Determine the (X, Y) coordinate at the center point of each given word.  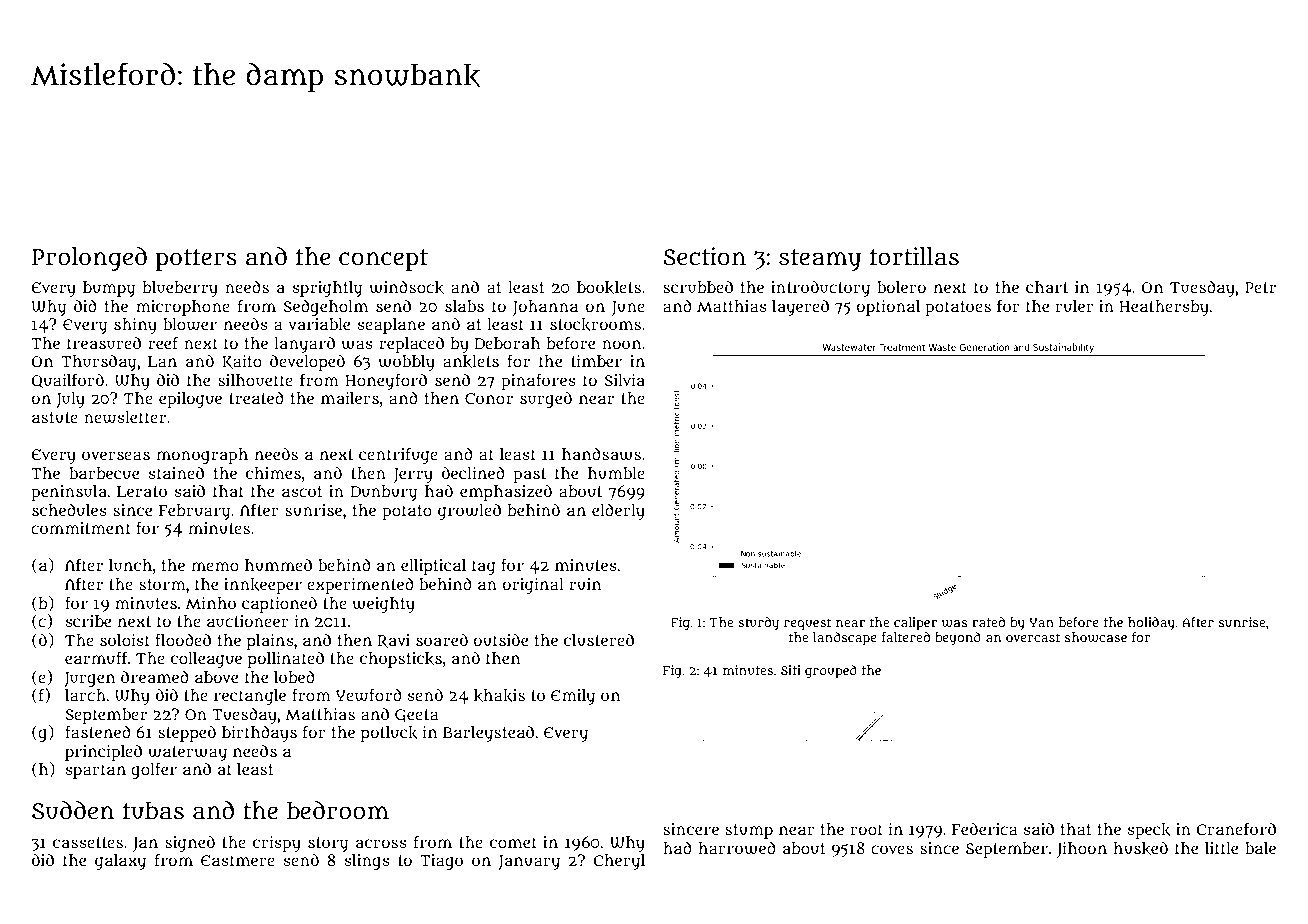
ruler (1074, 306)
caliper (915, 624)
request (807, 624)
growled (469, 511)
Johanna (545, 308)
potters (196, 260)
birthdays (259, 733)
